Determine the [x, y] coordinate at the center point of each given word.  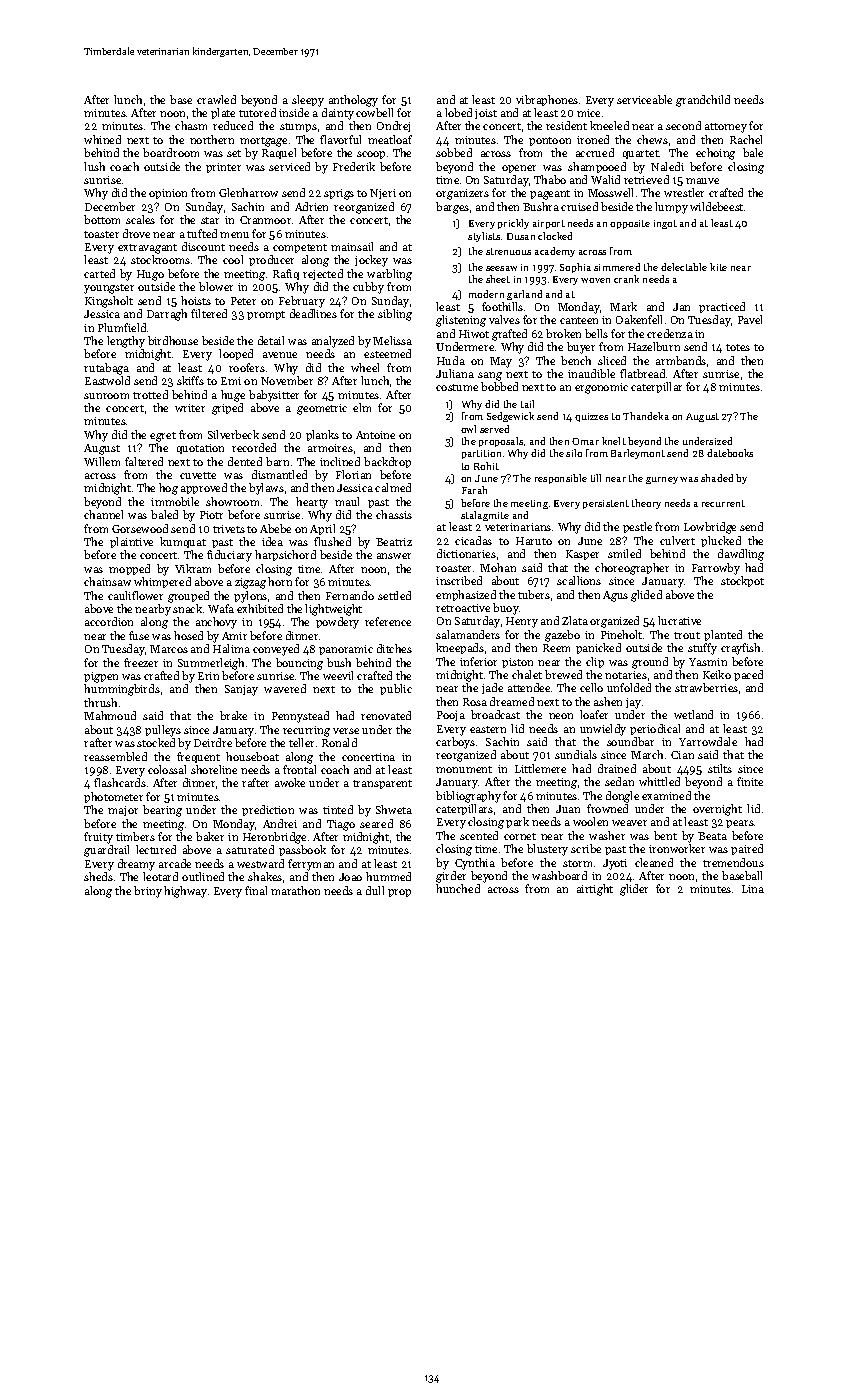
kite [718, 267]
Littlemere [540, 768]
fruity [98, 838]
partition [481, 454]
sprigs [339, 194]
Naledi [667, 166]
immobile [175, 501]
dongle [622, 797]
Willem [102, 461]
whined [102, 139]
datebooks [730, 453]
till [596, 478]
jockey [371, 261]
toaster [101, 234]
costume [457, 387]
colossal [167, 769]
